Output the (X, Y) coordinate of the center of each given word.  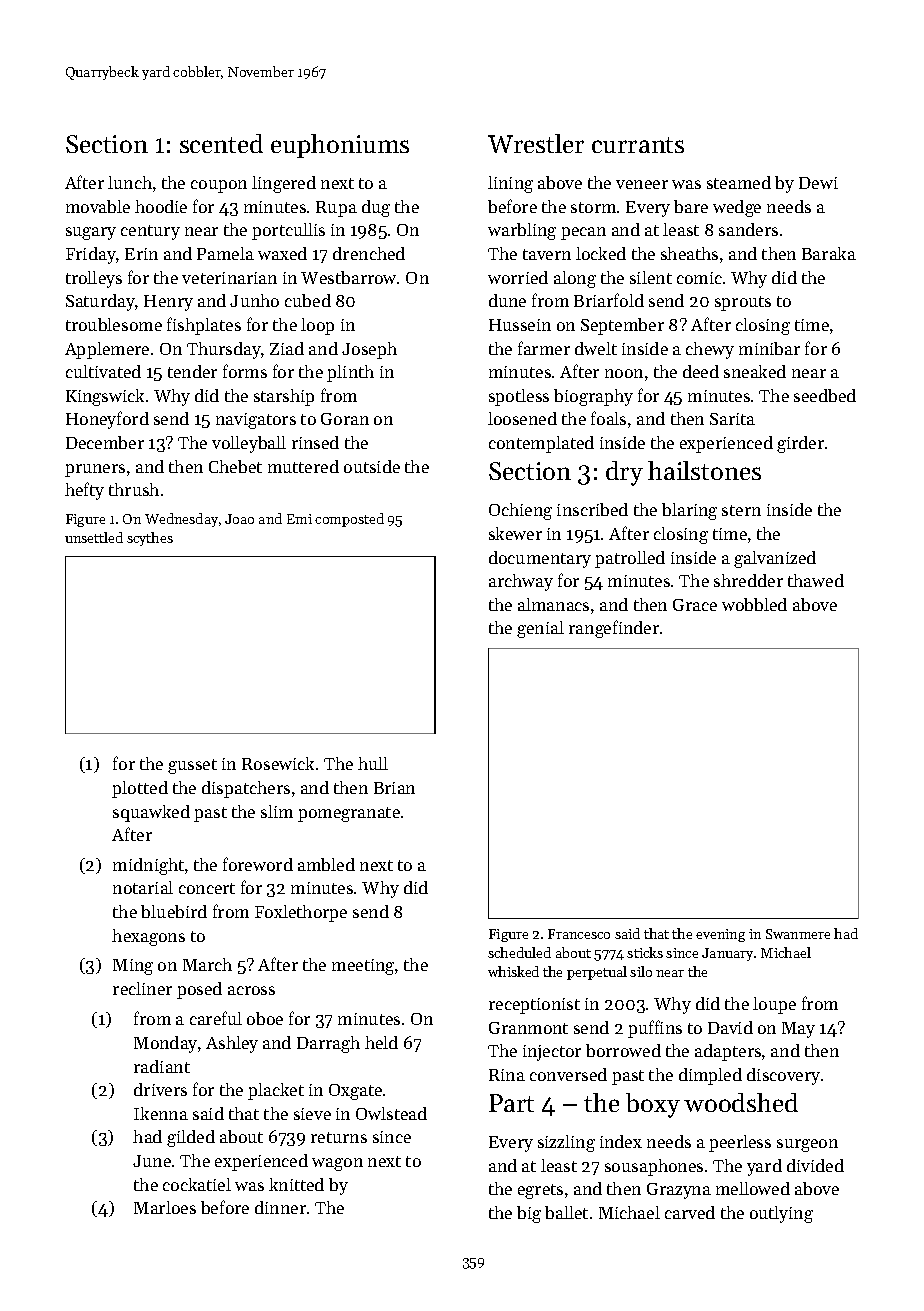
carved (690, 1212)
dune (507, 300)
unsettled (94, 537)
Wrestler (536, 143)
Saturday (101, 302)
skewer (515, 533)
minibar (769, 348)
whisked (513, 971)
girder (800, 444)
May (798, 1030)
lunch (130, 182)
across (251, 990)
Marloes (165, 1207)
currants (638, 145)
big (529, 1214)
